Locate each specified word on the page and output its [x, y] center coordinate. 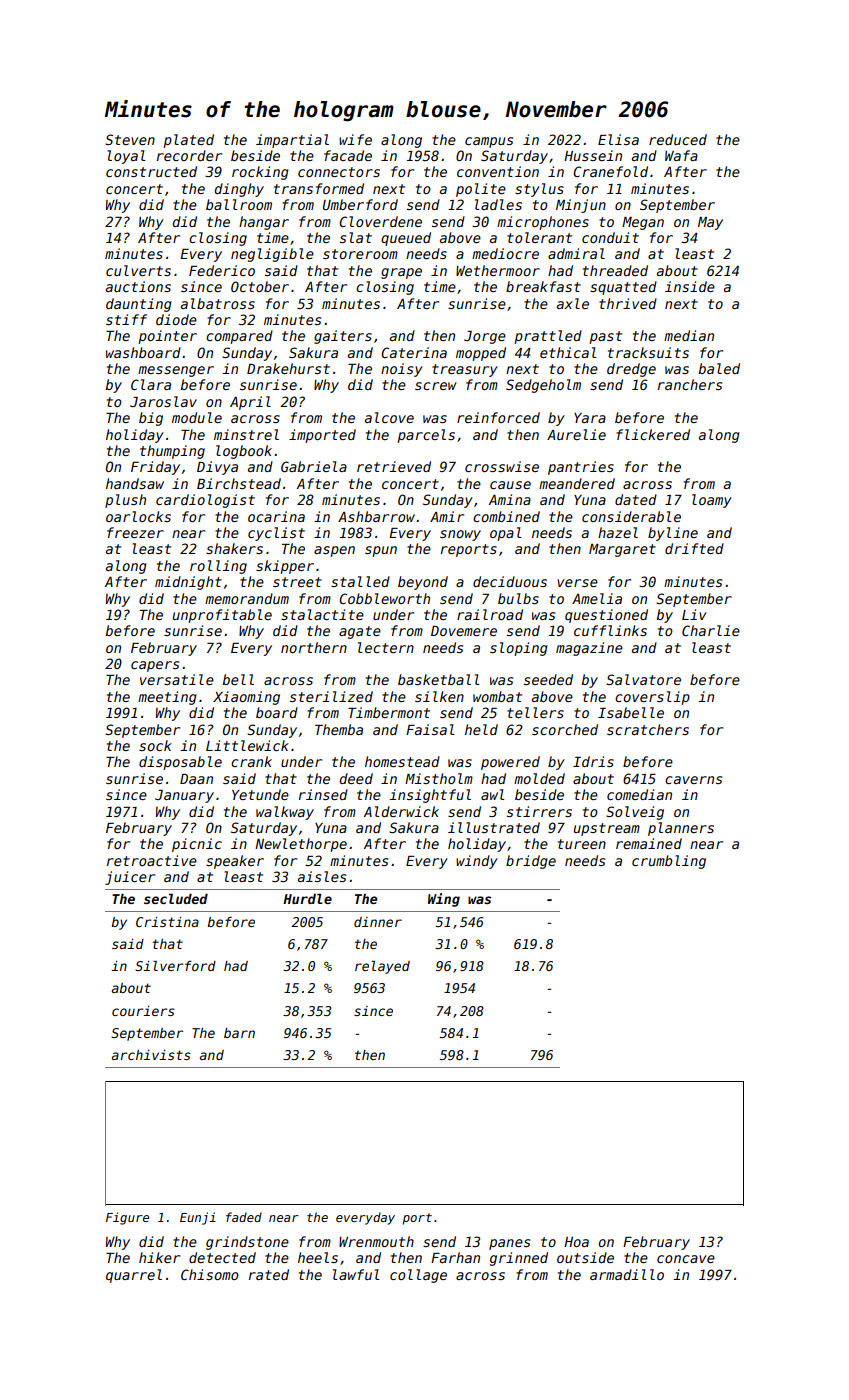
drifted [694, 548]
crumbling [669, 862]
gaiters [343, 337]
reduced [678, 139]
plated [188, 141]
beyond [423, 583]
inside [690, 286]
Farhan [455, 1257]
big [151, 419]
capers [155, 666]
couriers [143, 1011]
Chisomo [210, 1274]
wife [355, 139]
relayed [382, 967]
